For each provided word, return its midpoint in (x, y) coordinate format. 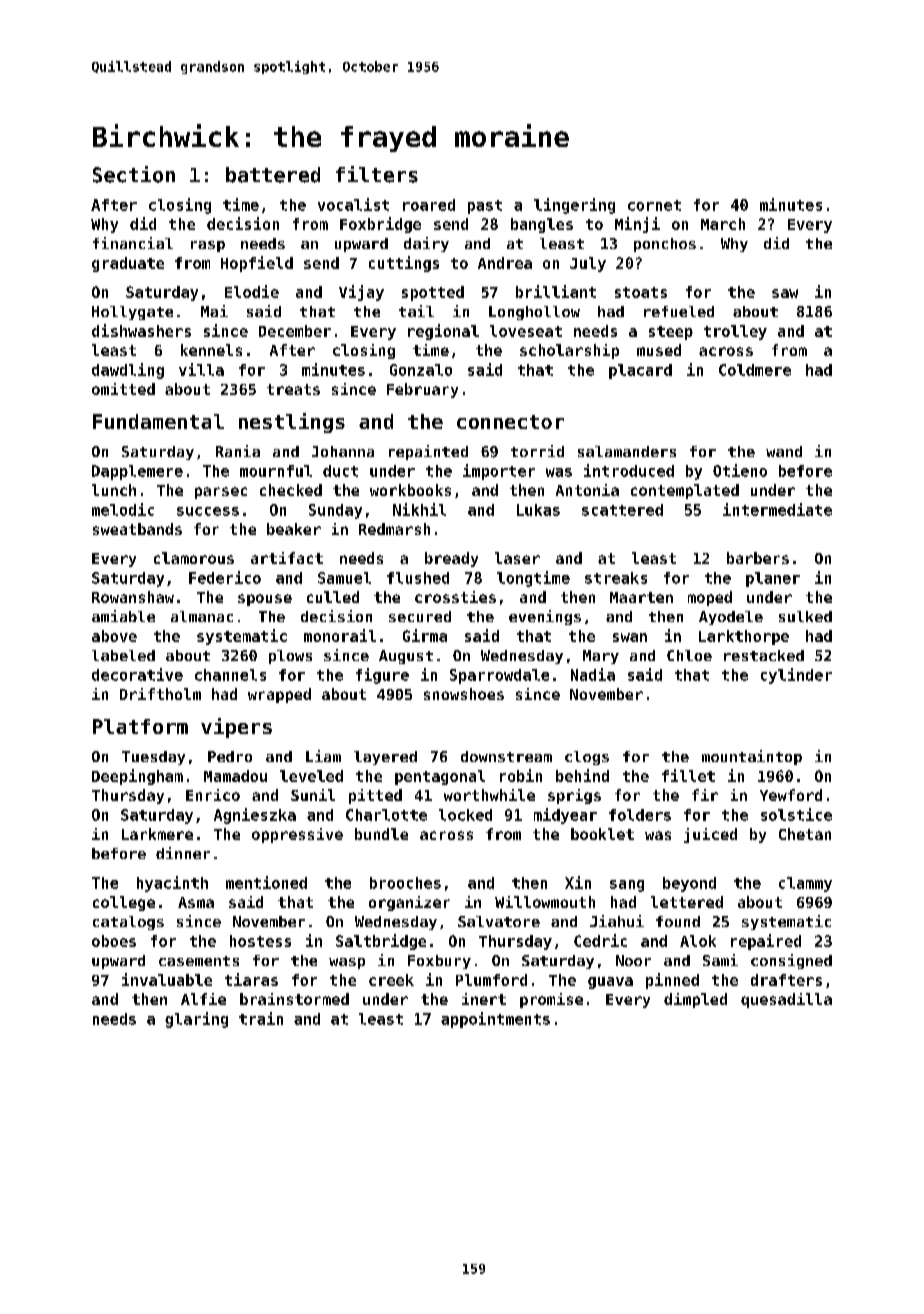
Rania (238, 451)
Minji (637, 225)
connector (510, 422)
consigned (791, 961)
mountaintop (752, 757)
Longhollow (534, 313)
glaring (196, 1020)
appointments (495, 1020)
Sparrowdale (499, 676)
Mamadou (235, 776)
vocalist (353, 204)
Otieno (740, 470)
